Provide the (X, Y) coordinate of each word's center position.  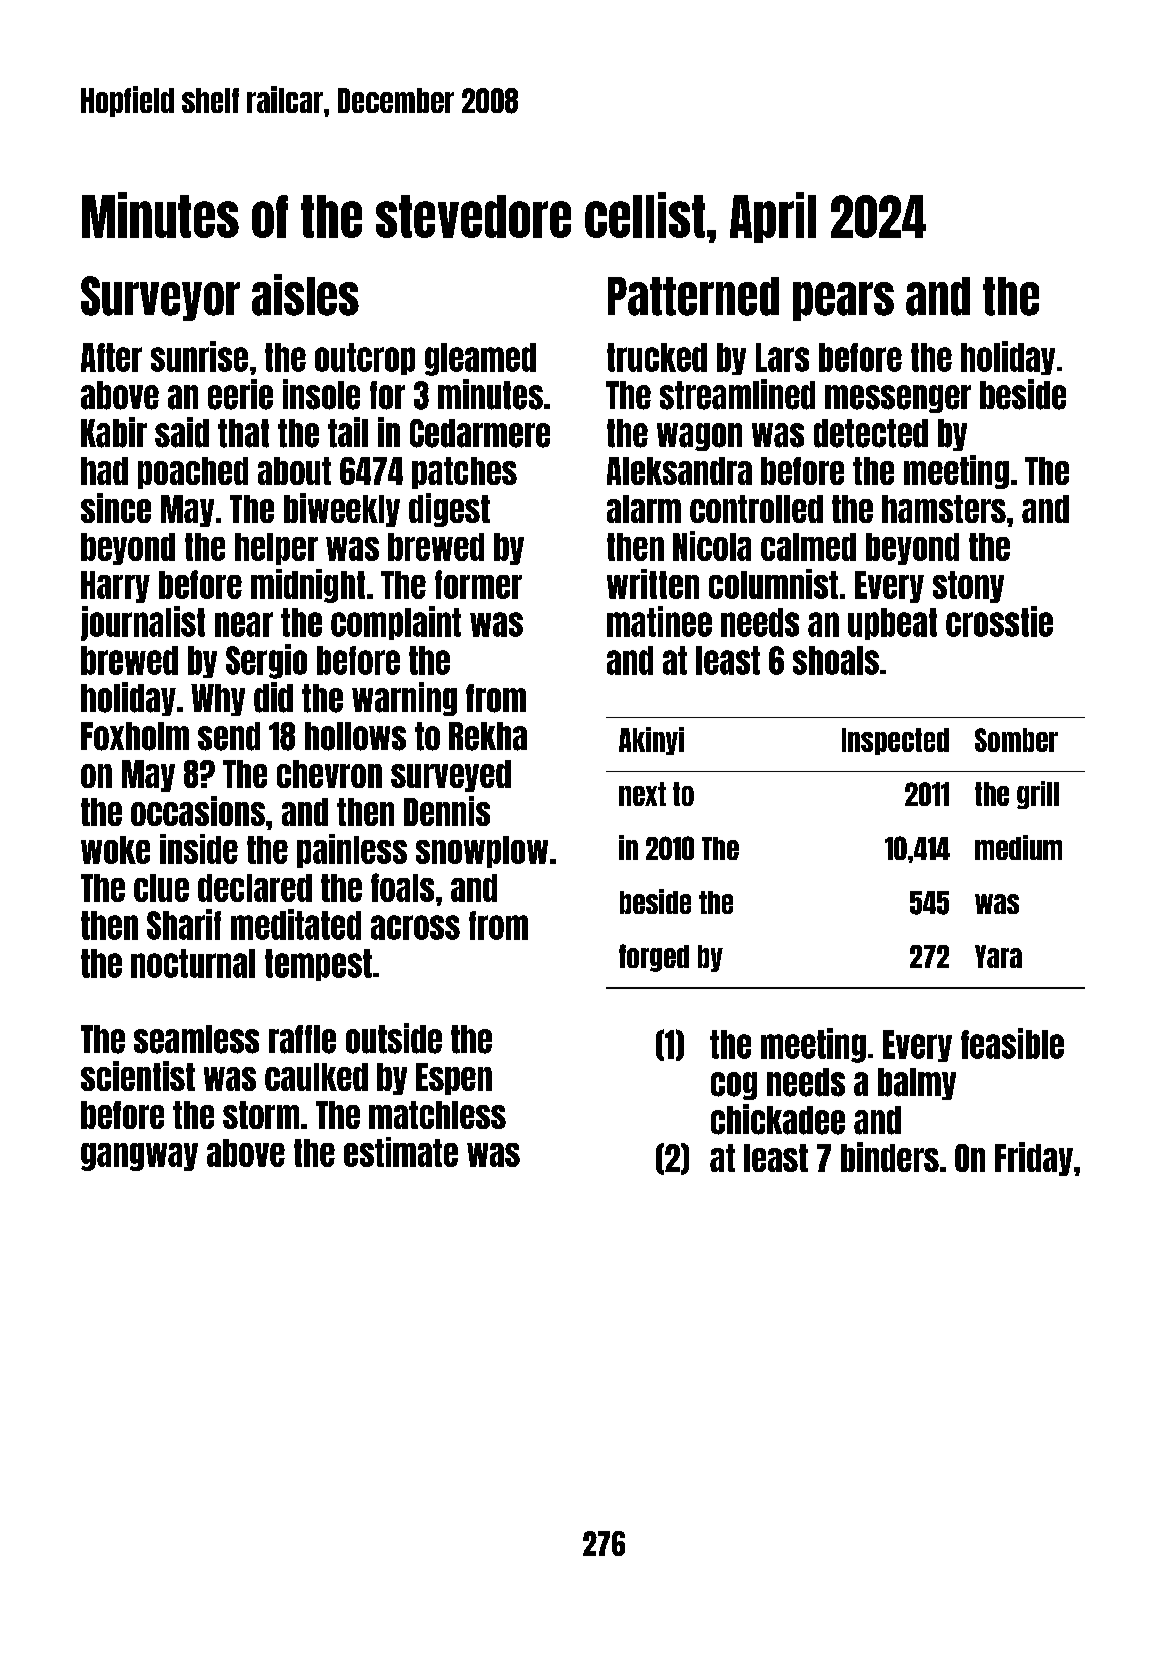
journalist (143, 623)
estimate (401, 1152)
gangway (139, 1157)
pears (843, 301)
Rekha (488, 736)
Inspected (895, 741)
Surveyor (160, 298)
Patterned (693, 296)
